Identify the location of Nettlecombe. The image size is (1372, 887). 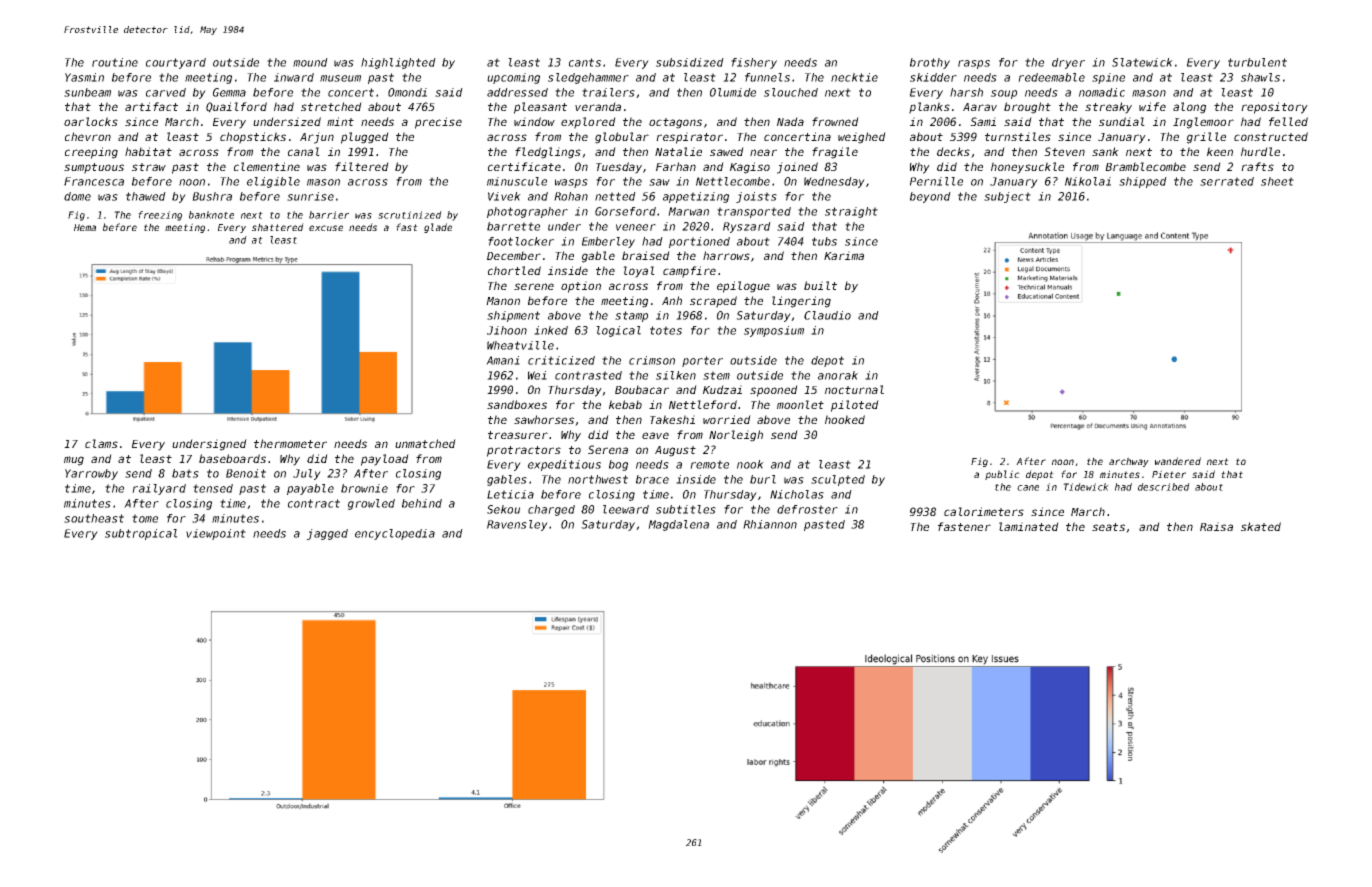
(733, 181).
